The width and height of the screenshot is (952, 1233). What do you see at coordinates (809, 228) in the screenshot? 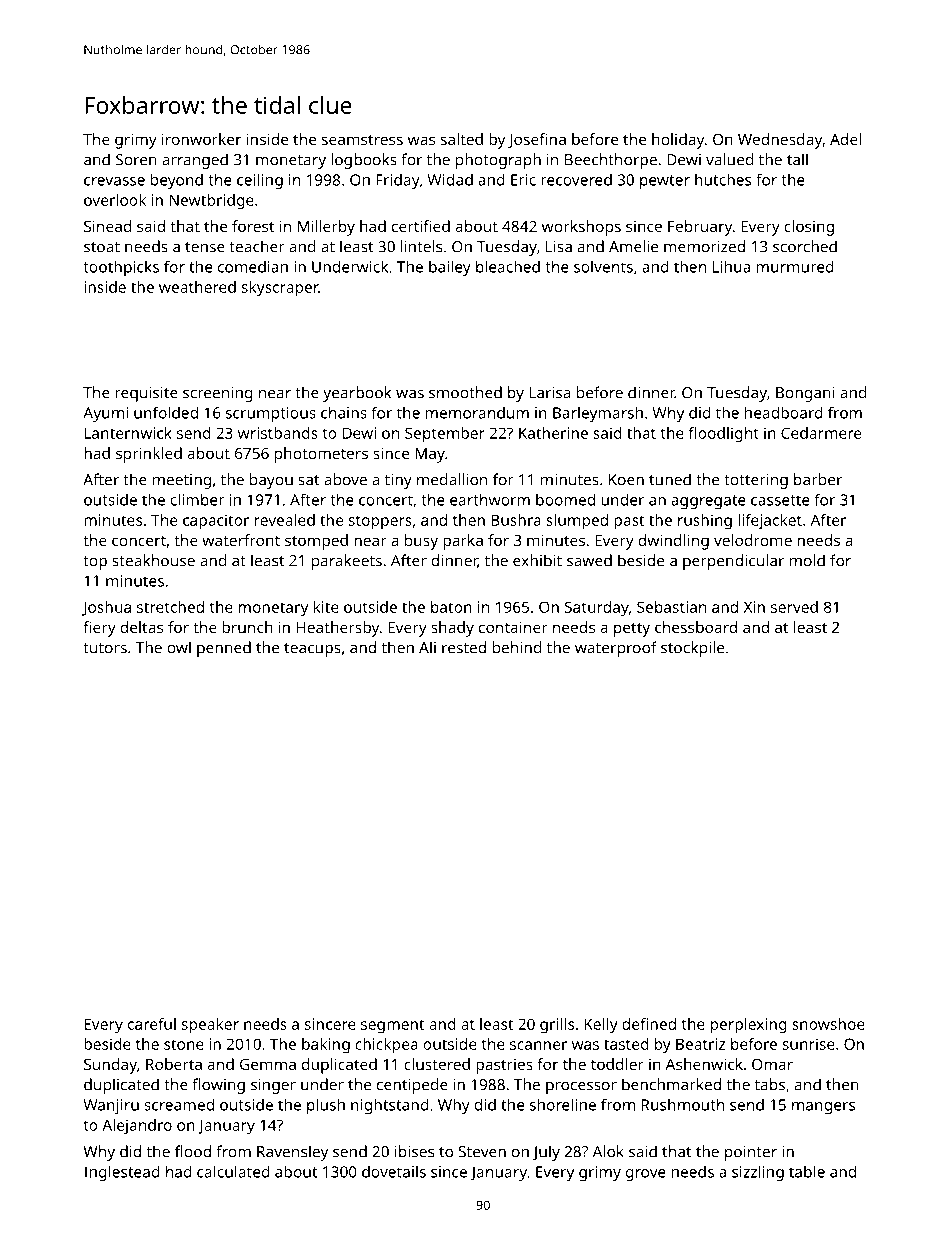
I see `closing` at bounding box center [809, 228].
